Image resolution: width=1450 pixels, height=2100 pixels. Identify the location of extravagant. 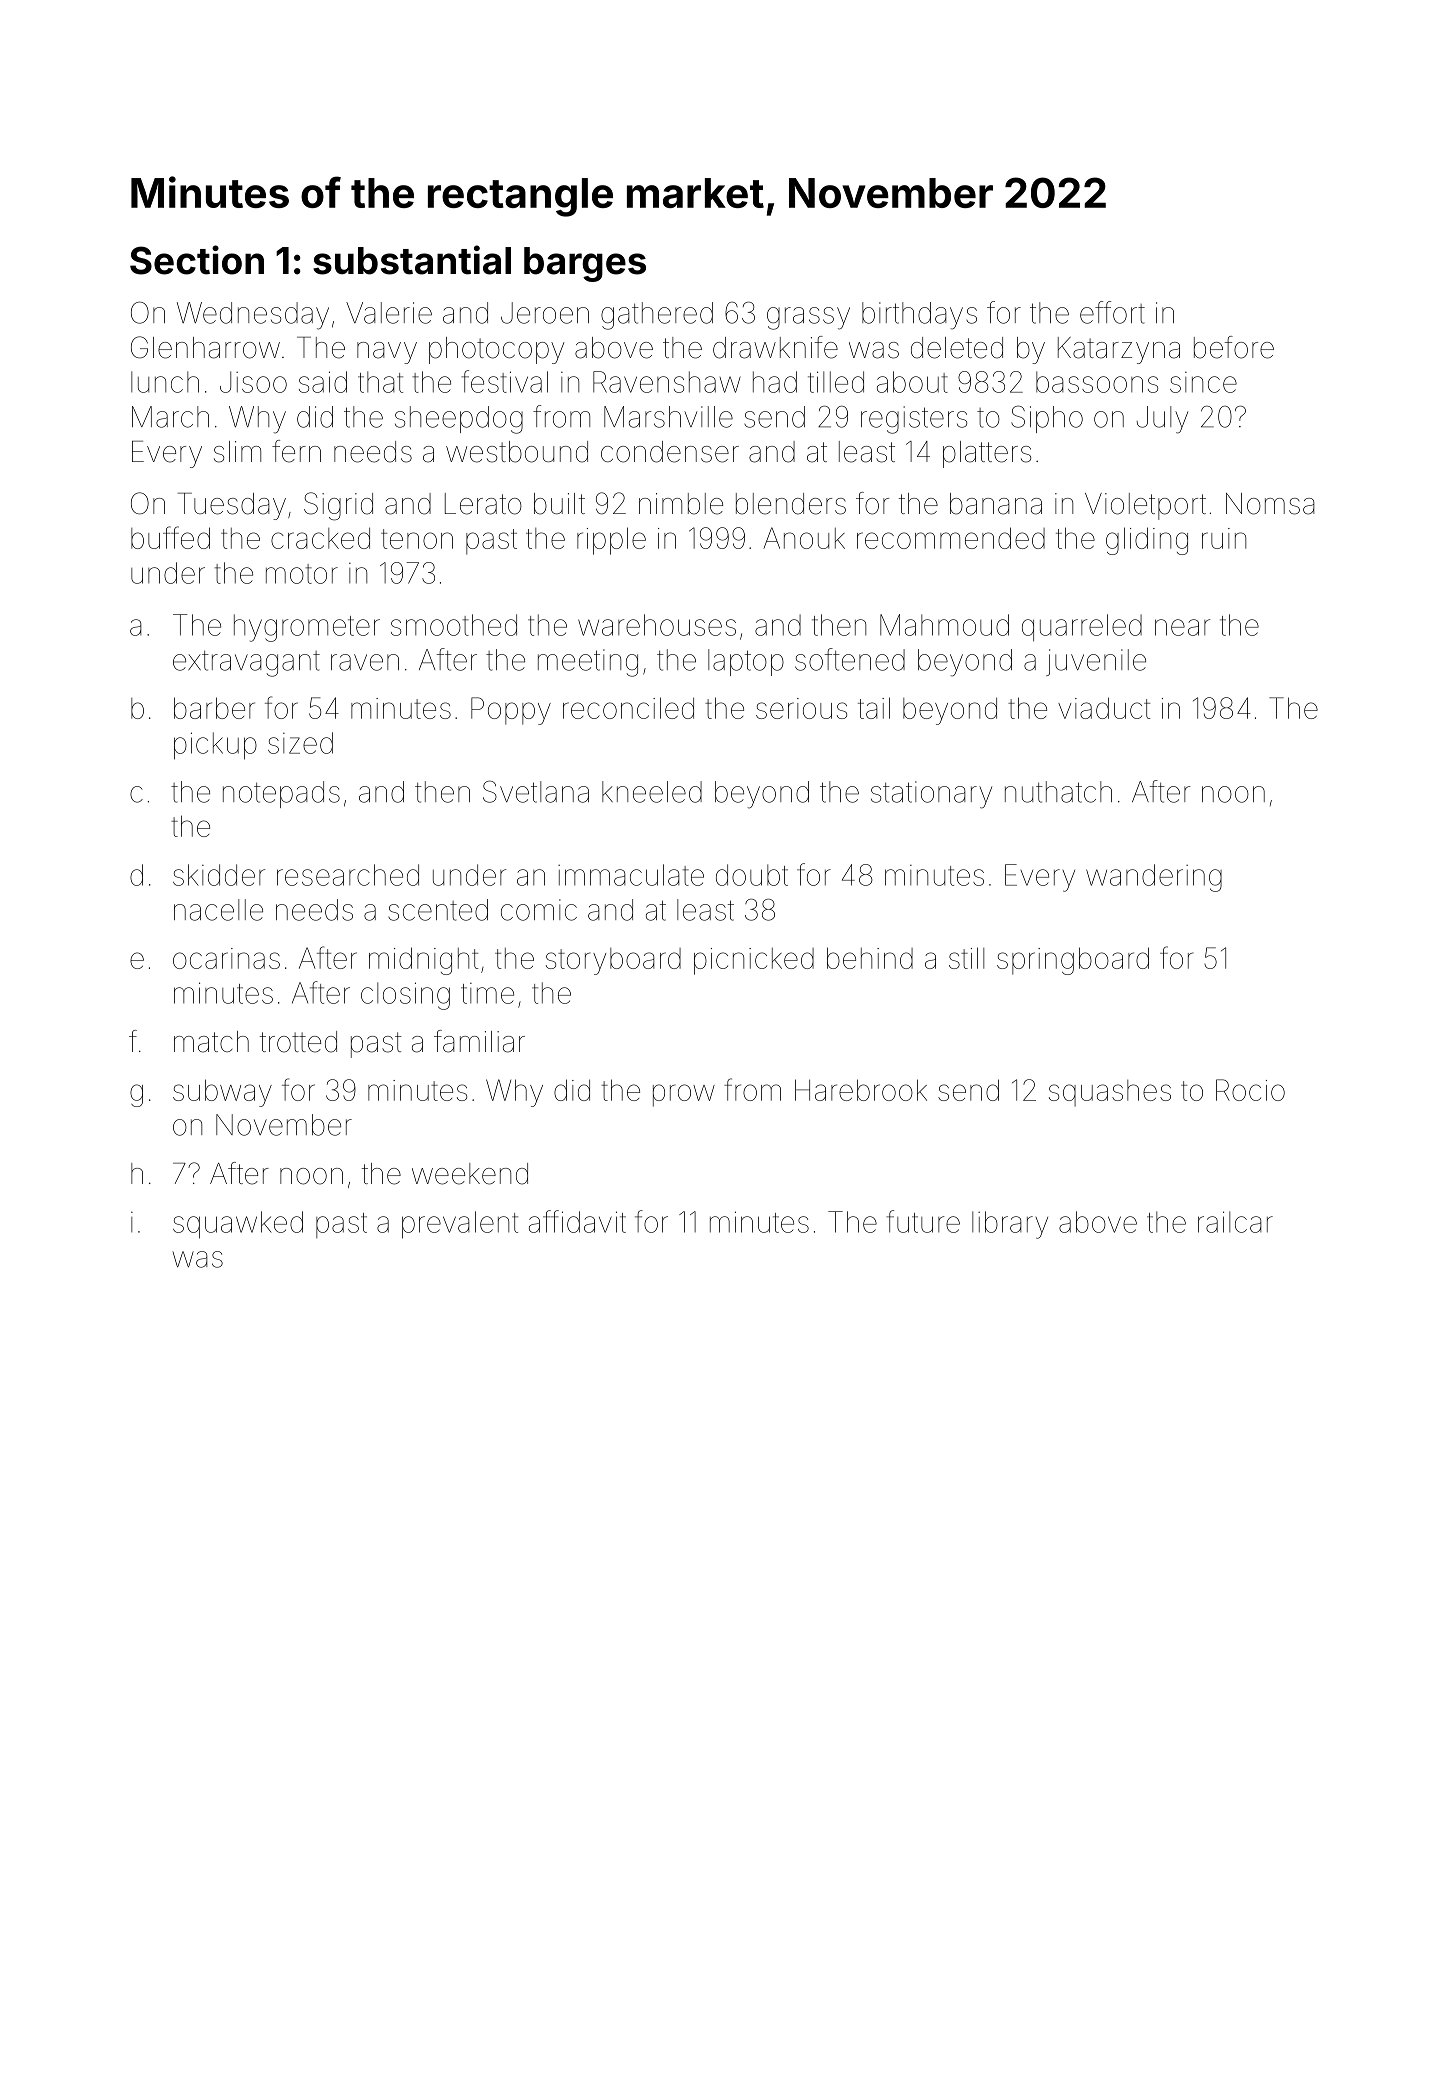
(246, 664).
